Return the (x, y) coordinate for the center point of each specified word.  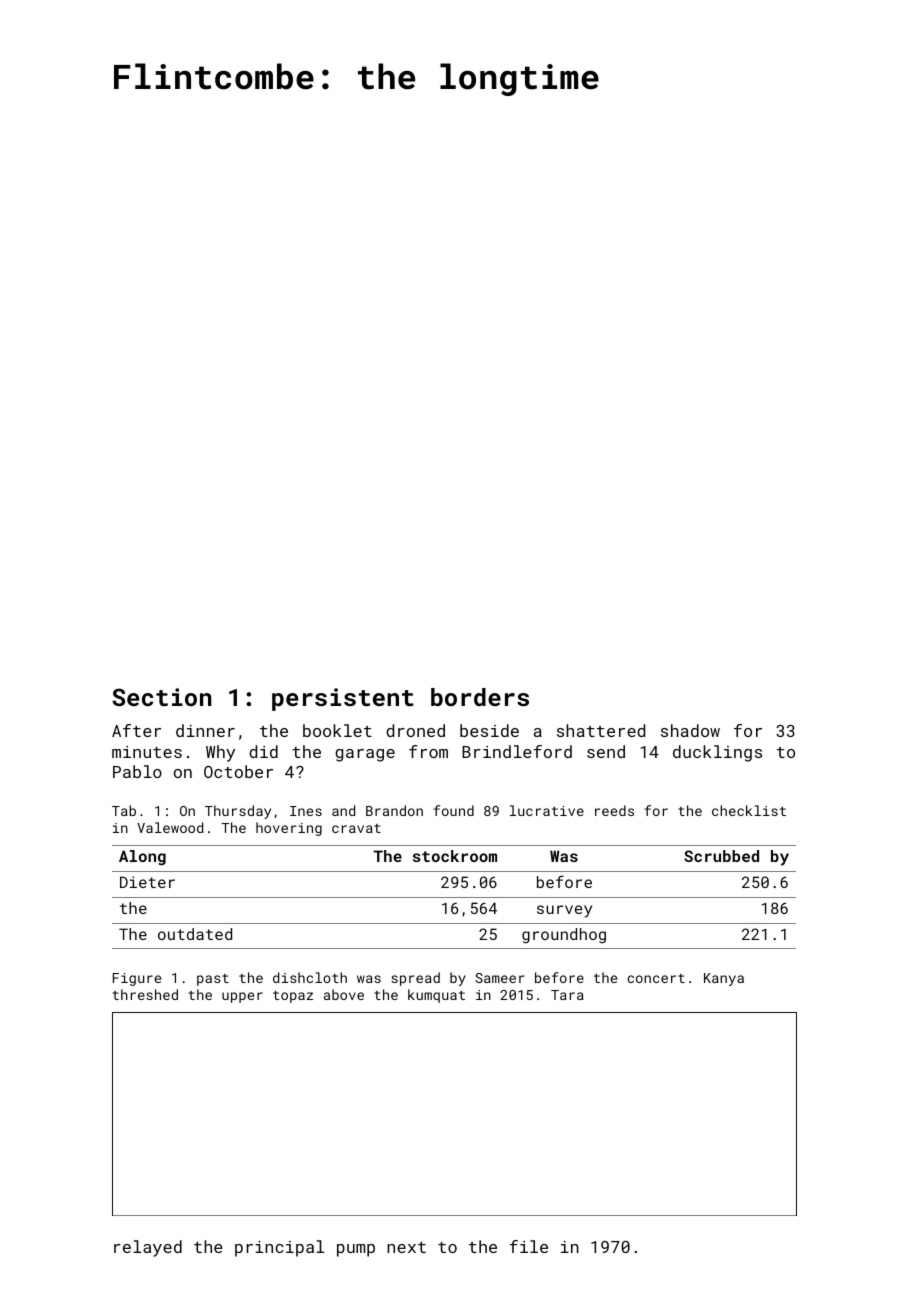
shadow (690, 730)
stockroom (455, 856)
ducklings (717, 753)
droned (415, 730)
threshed (145, 994)
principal (279, 1248)
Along (142, 858)
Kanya (724, 979)
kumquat (436, 996)
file (529, 1246)
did (263, 751)
